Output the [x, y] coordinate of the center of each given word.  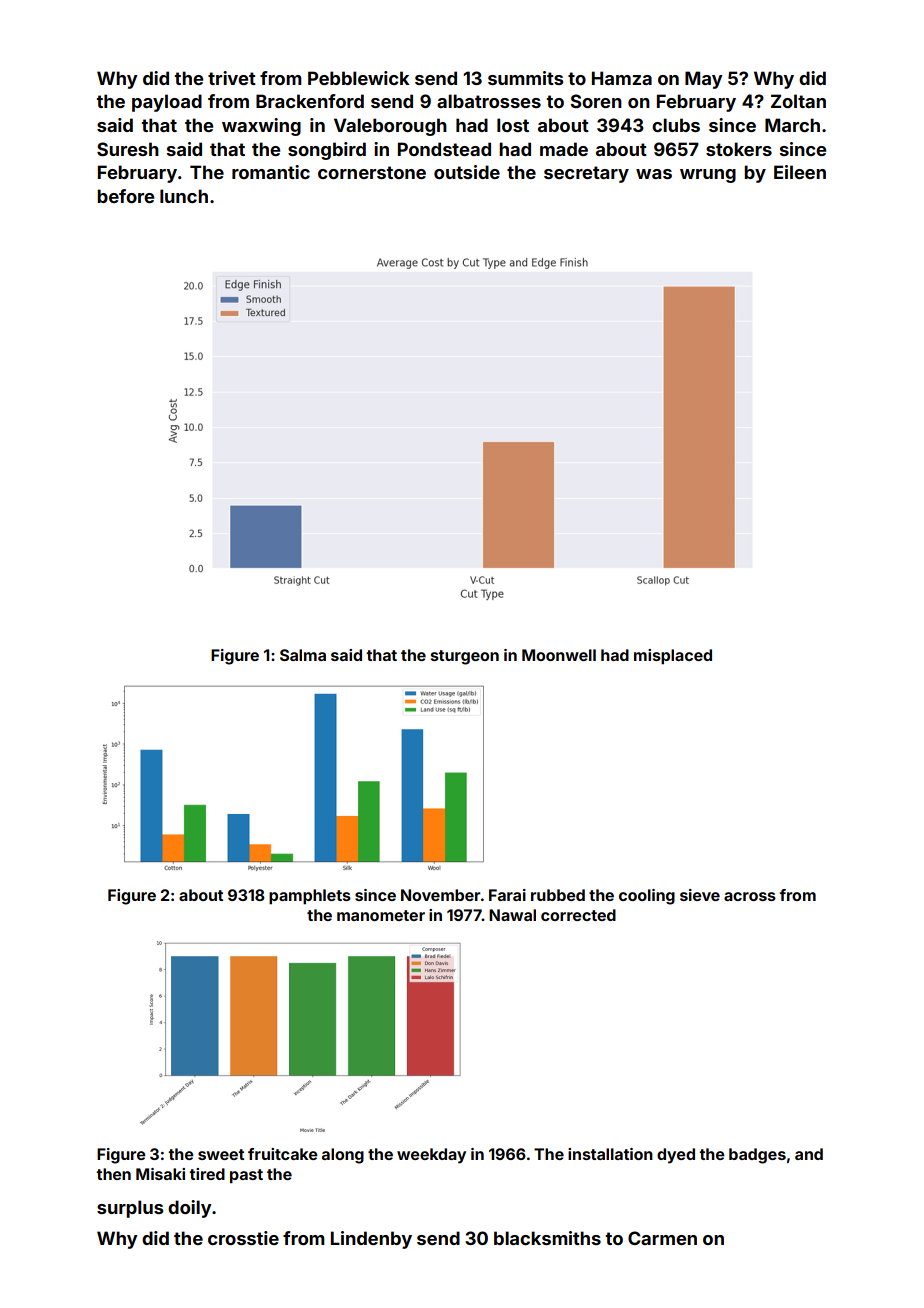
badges [757, 1156]
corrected [578, 915]
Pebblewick [359, 78]
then [113, 1174]
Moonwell [559, 655]
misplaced [673, 657]
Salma [303, 655]
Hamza [622, 78]
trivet [232, 78]
